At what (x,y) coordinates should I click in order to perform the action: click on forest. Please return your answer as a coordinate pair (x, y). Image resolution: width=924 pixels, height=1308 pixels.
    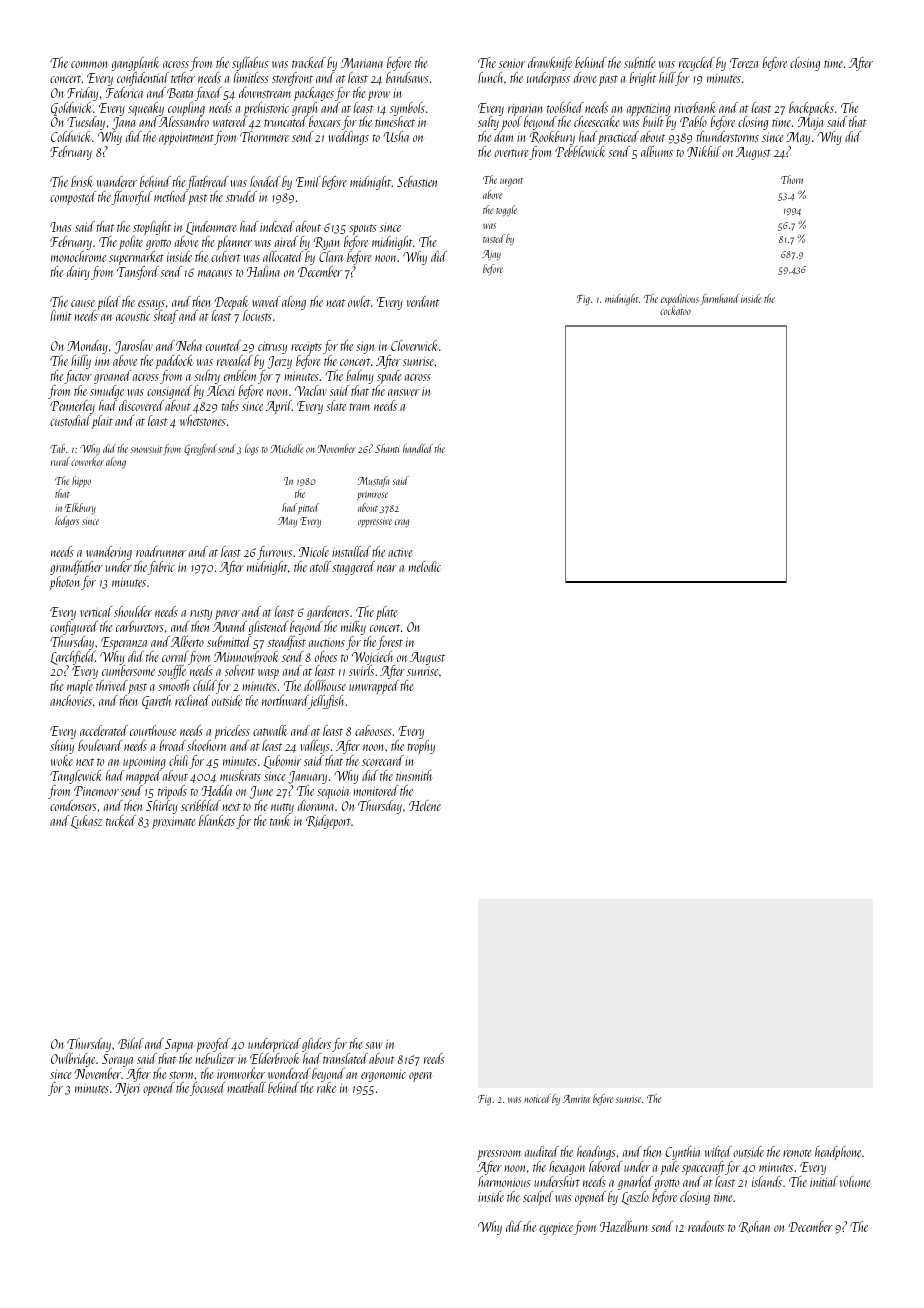
    Looking at the image, I should click on (390, 643).
